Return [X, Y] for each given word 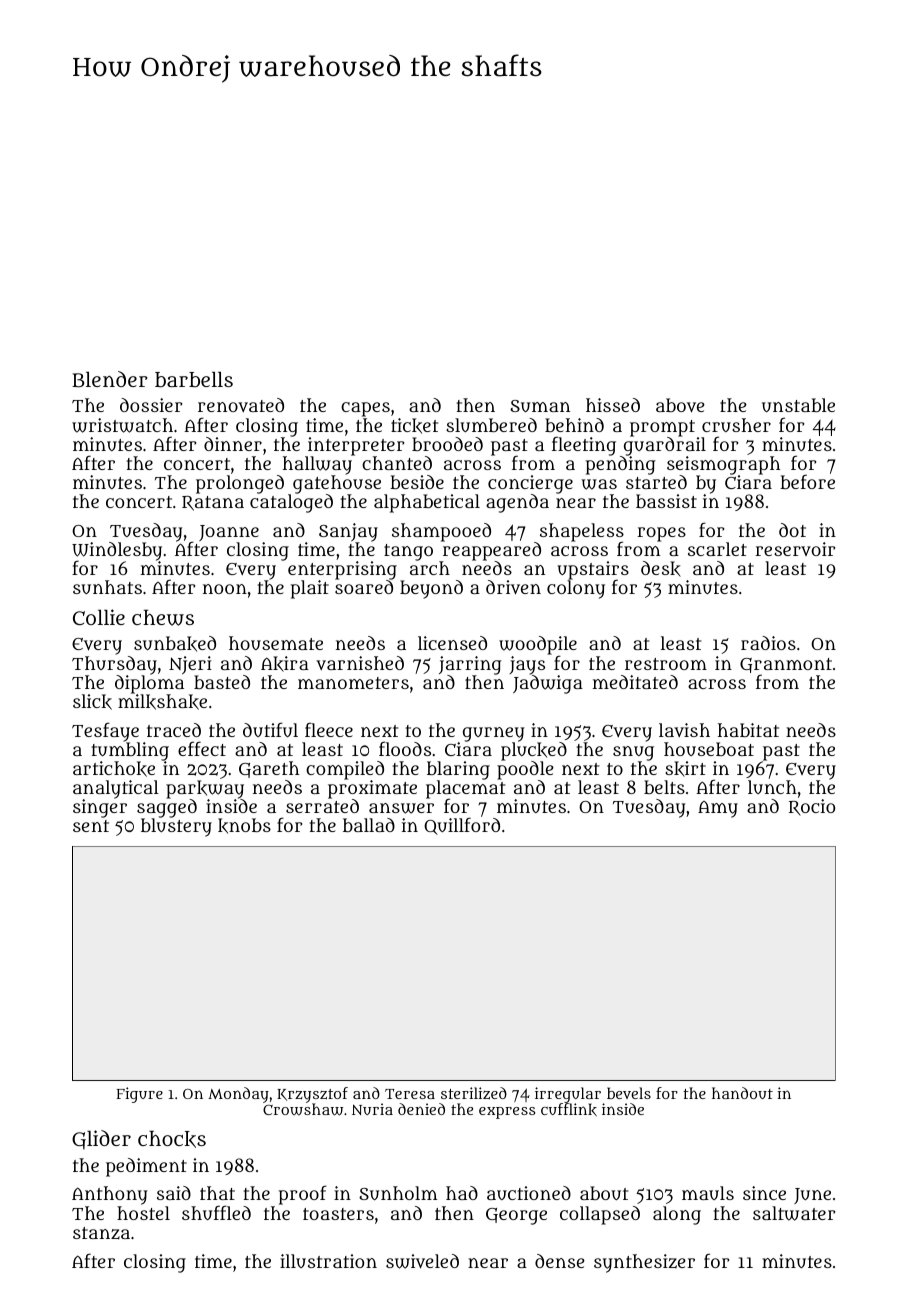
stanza [101, 1233]
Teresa [410, 1094]
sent [91, 826]
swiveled [422, 1261]
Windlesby [117, 551]
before [807, 482]
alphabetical [427, 503]
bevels [629, 1093]
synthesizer [644, 1263]
